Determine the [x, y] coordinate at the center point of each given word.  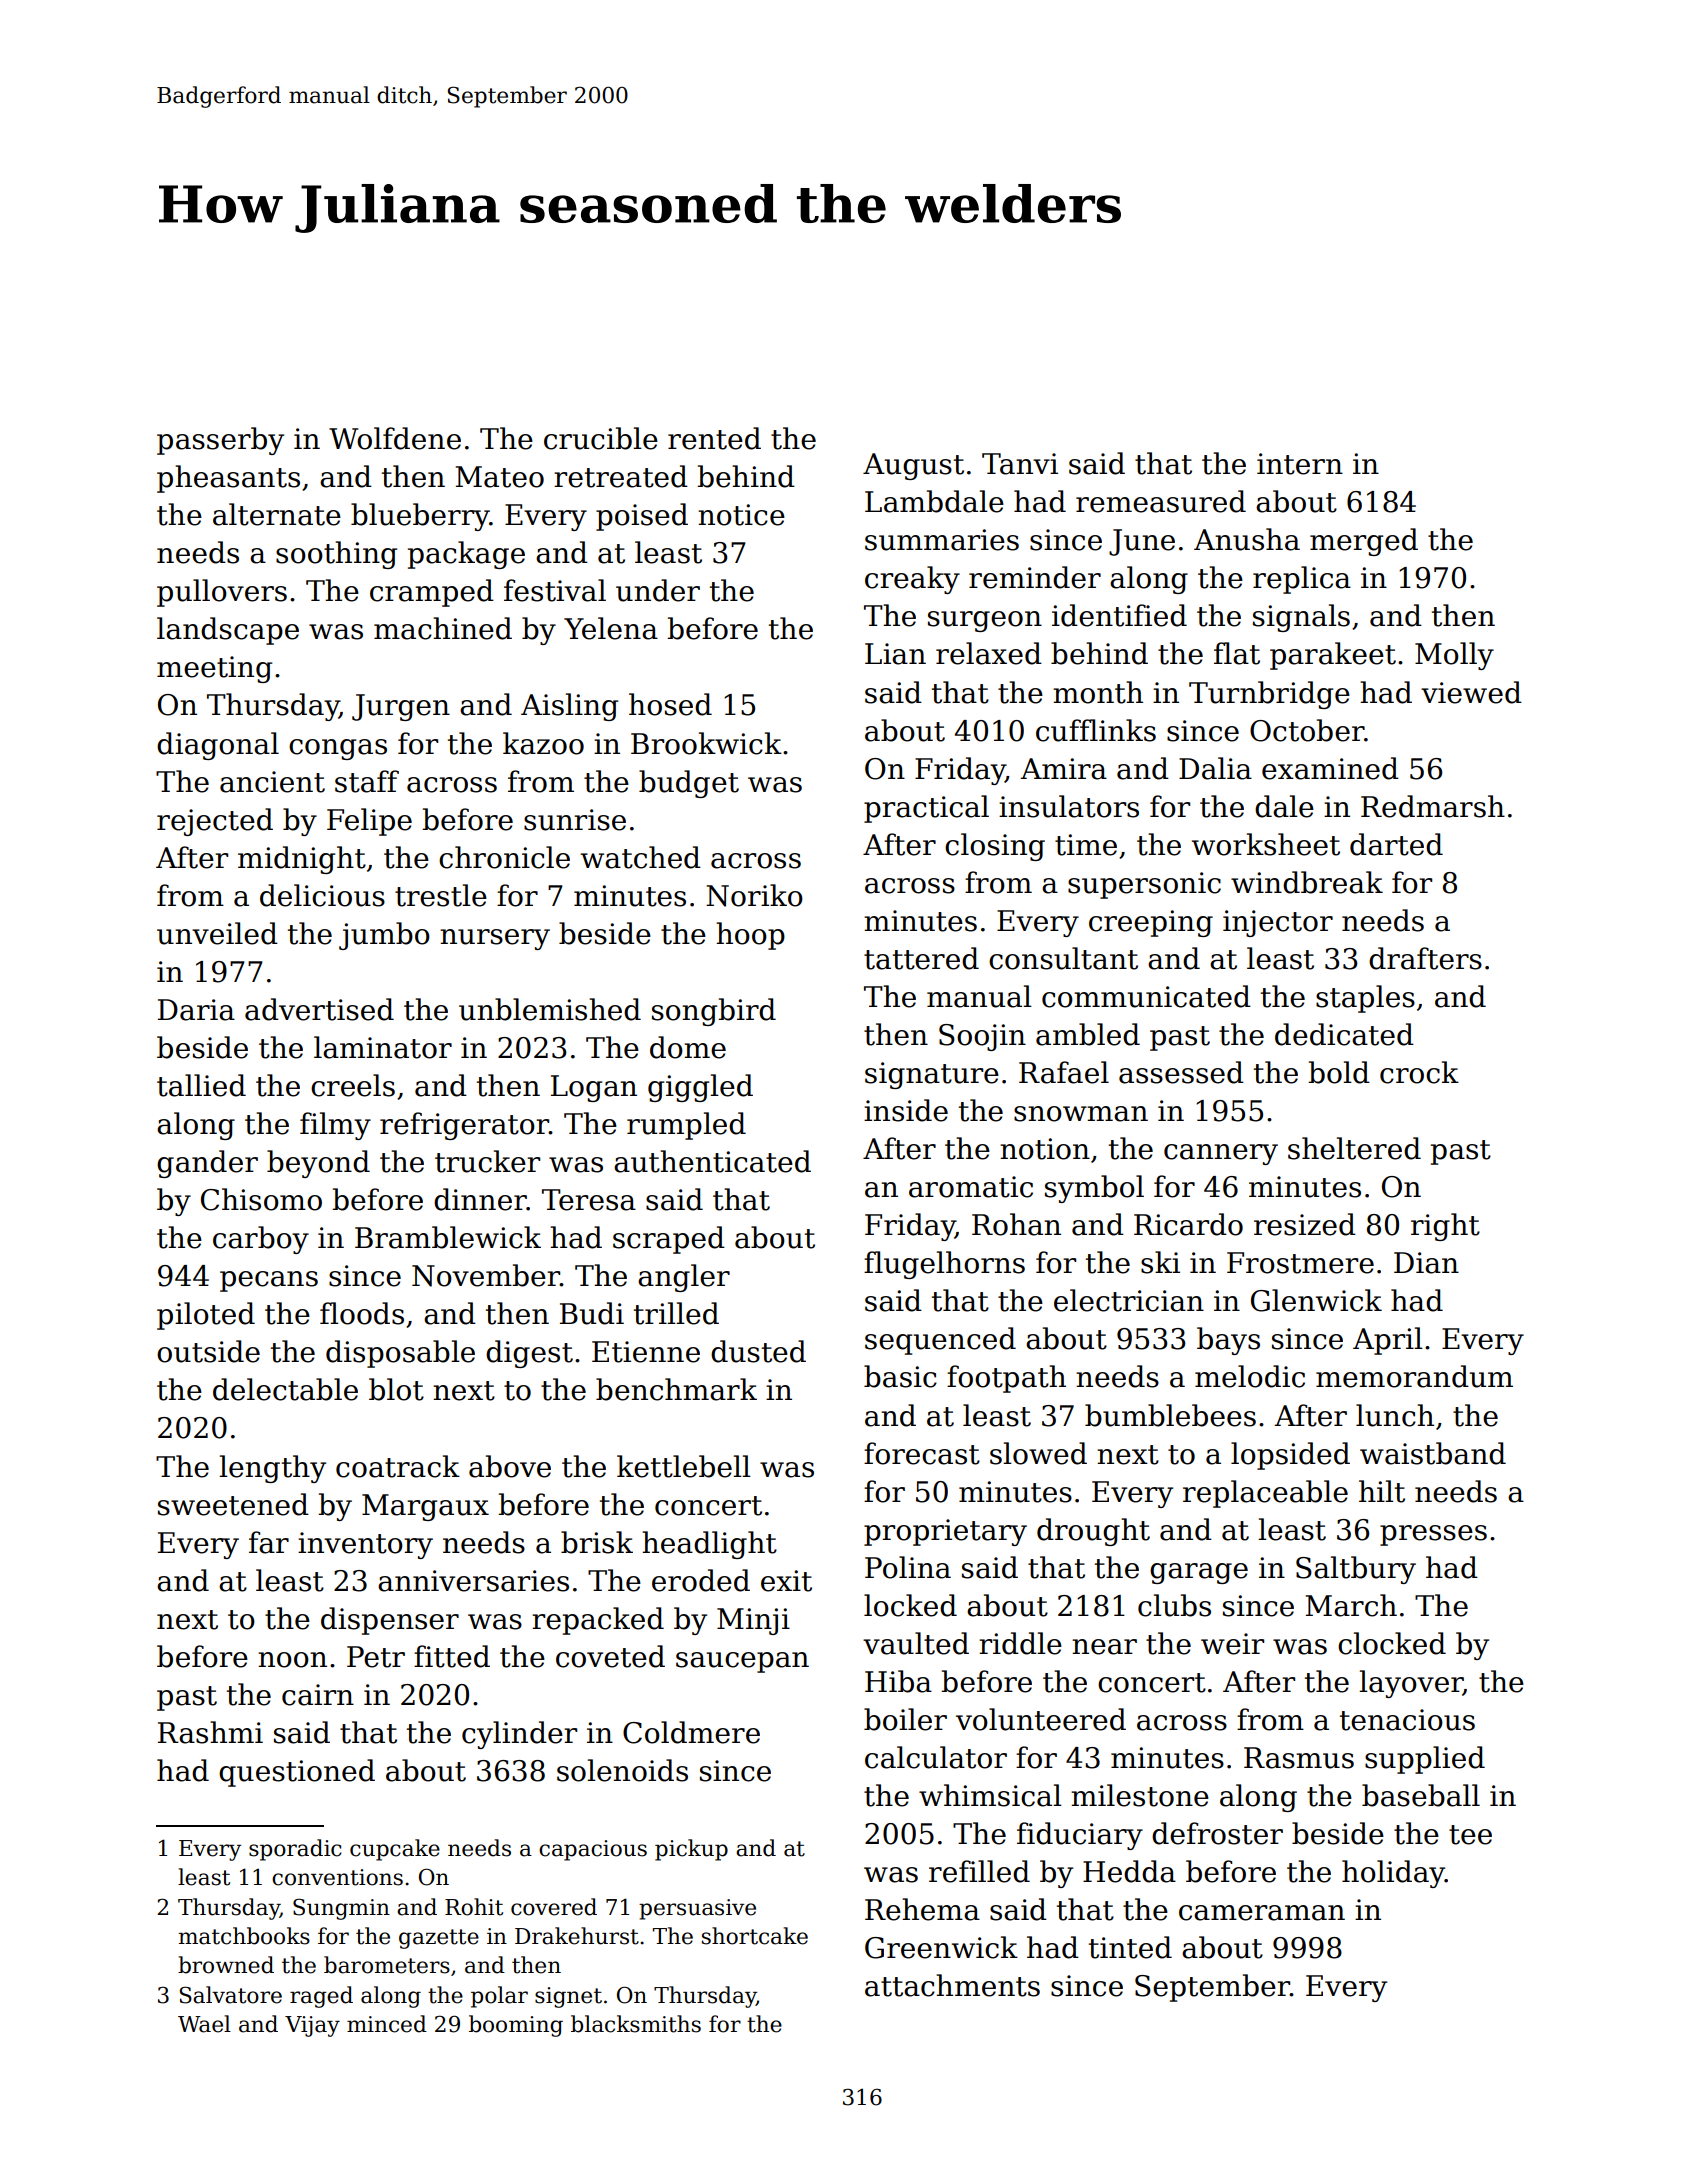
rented [714, 438]
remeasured [1161, 501]
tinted [1130, 1947]
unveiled [217, 933]
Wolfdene [395, 438]
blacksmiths [636, 2024]
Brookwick [706, 743]
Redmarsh [1433, 806]
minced [387, 2024]
